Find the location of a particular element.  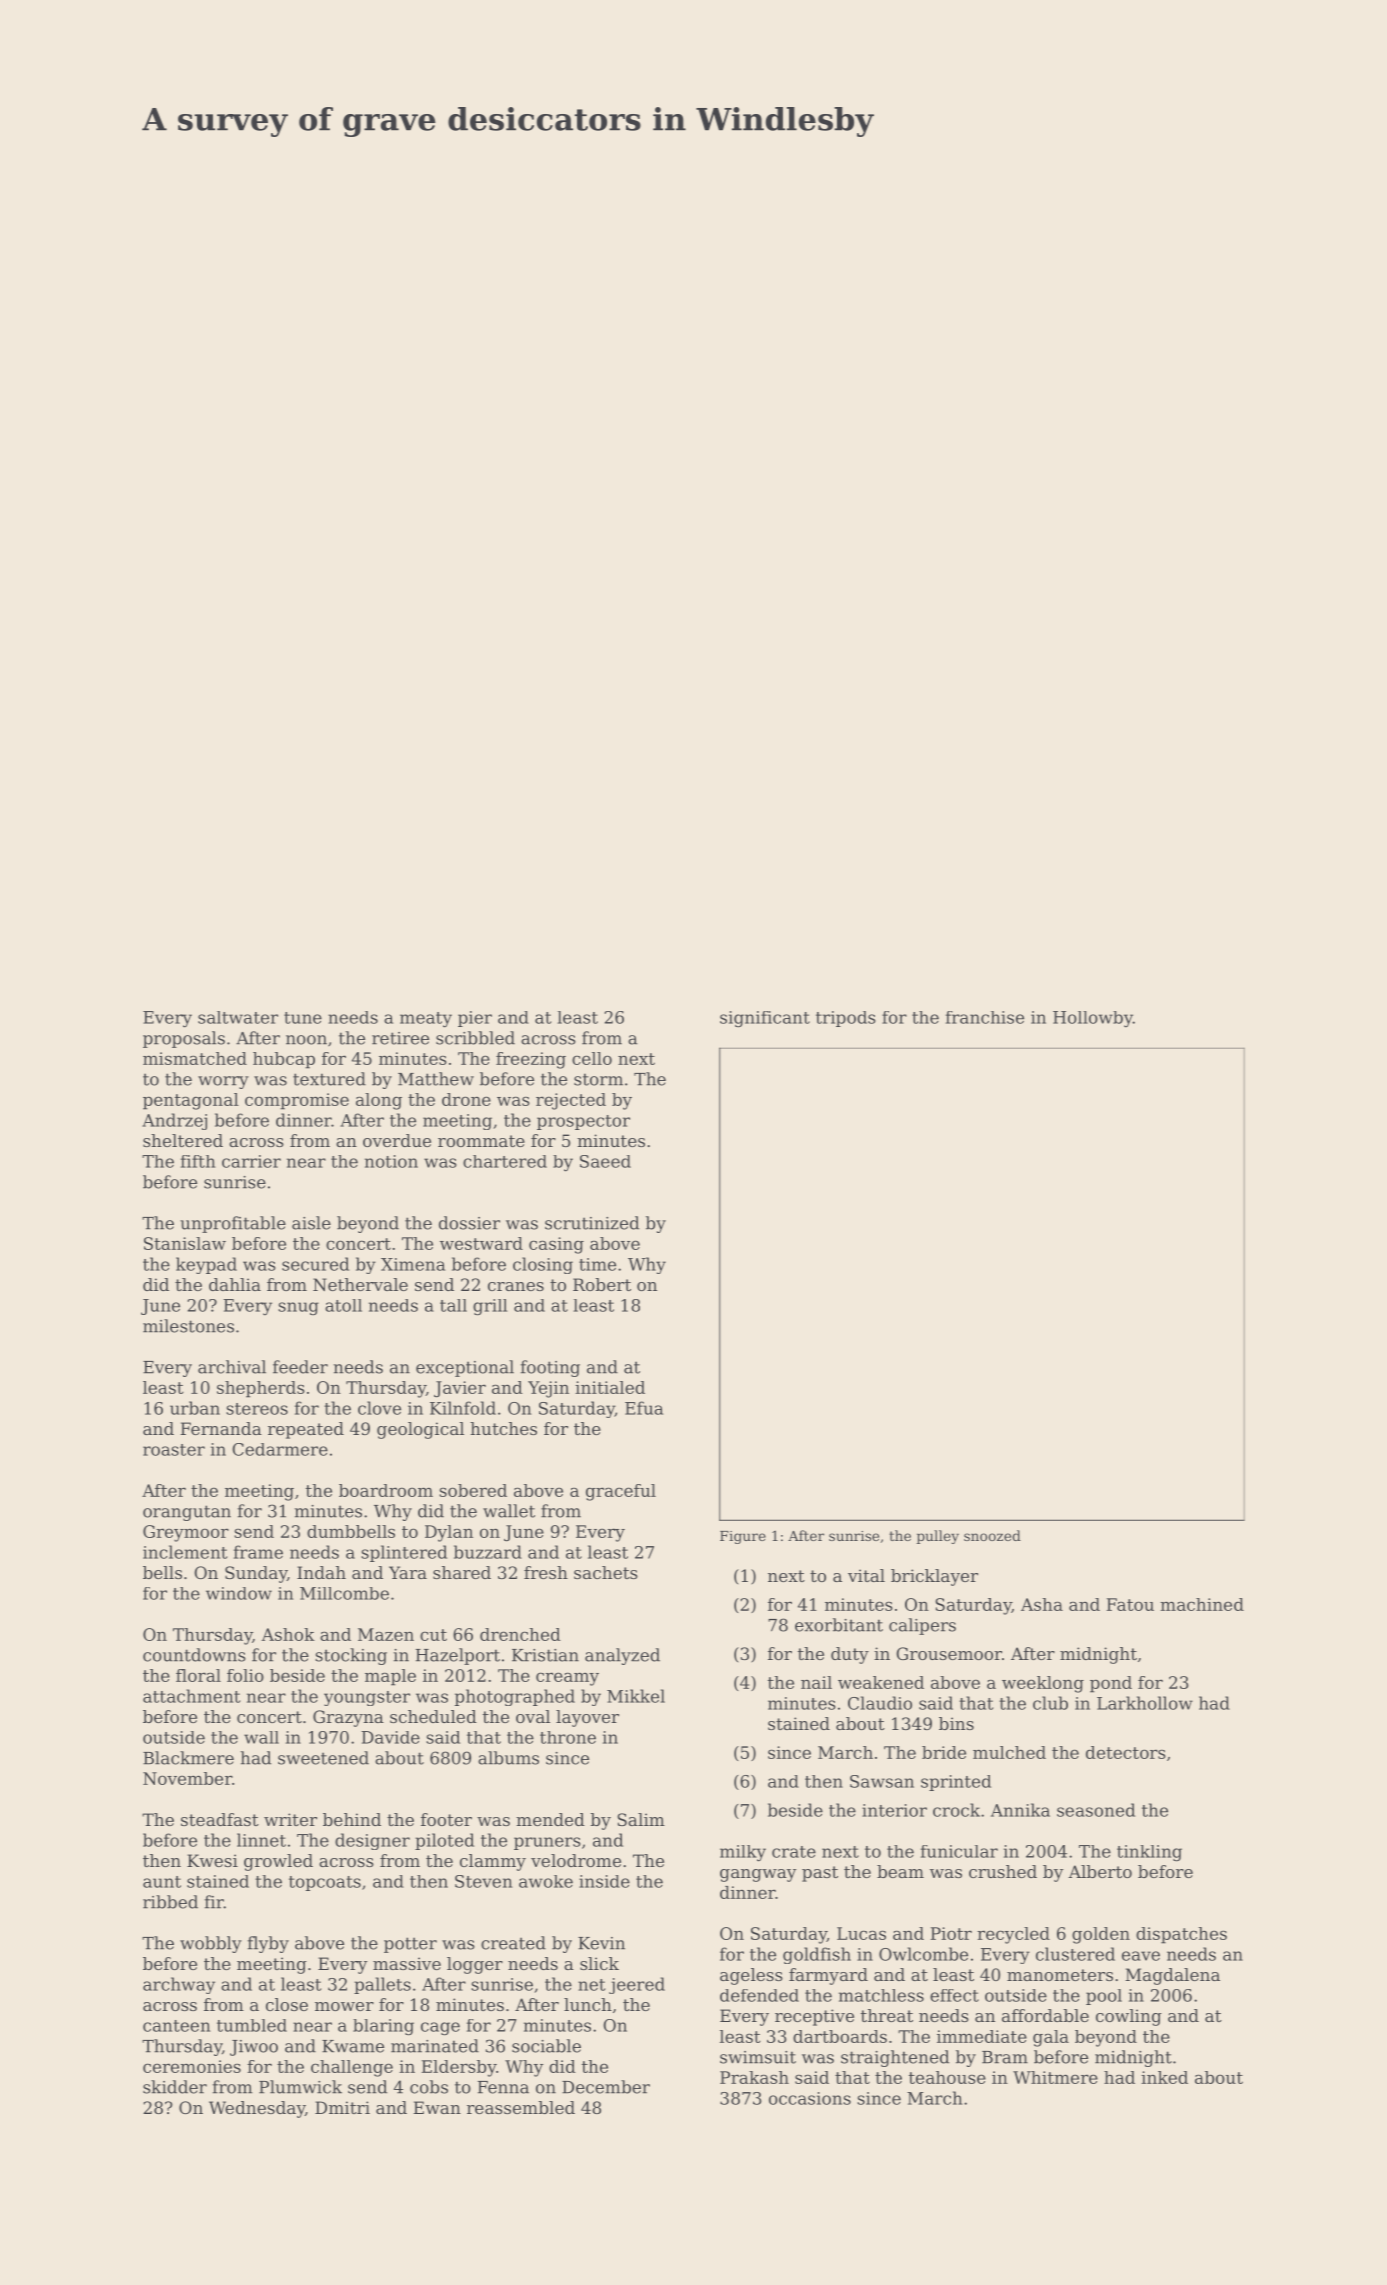

detectors is located at coordinates (1126, 1752).
